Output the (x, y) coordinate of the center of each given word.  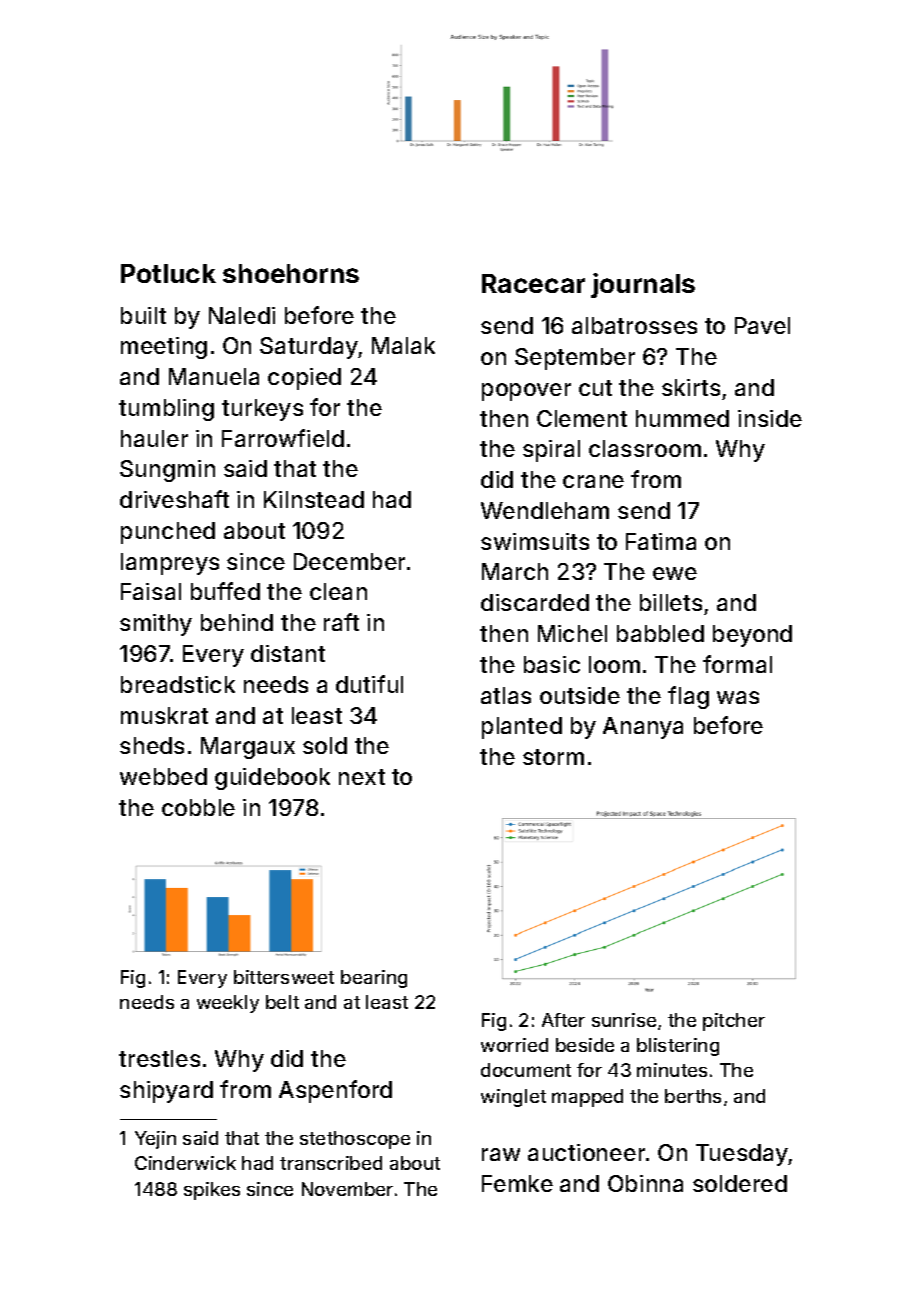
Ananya (643, 728)
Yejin (155, 1140)
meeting (164, 348)
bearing (374, 979)
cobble (198, 807)
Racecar (533, 283)
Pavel (762, 325)
